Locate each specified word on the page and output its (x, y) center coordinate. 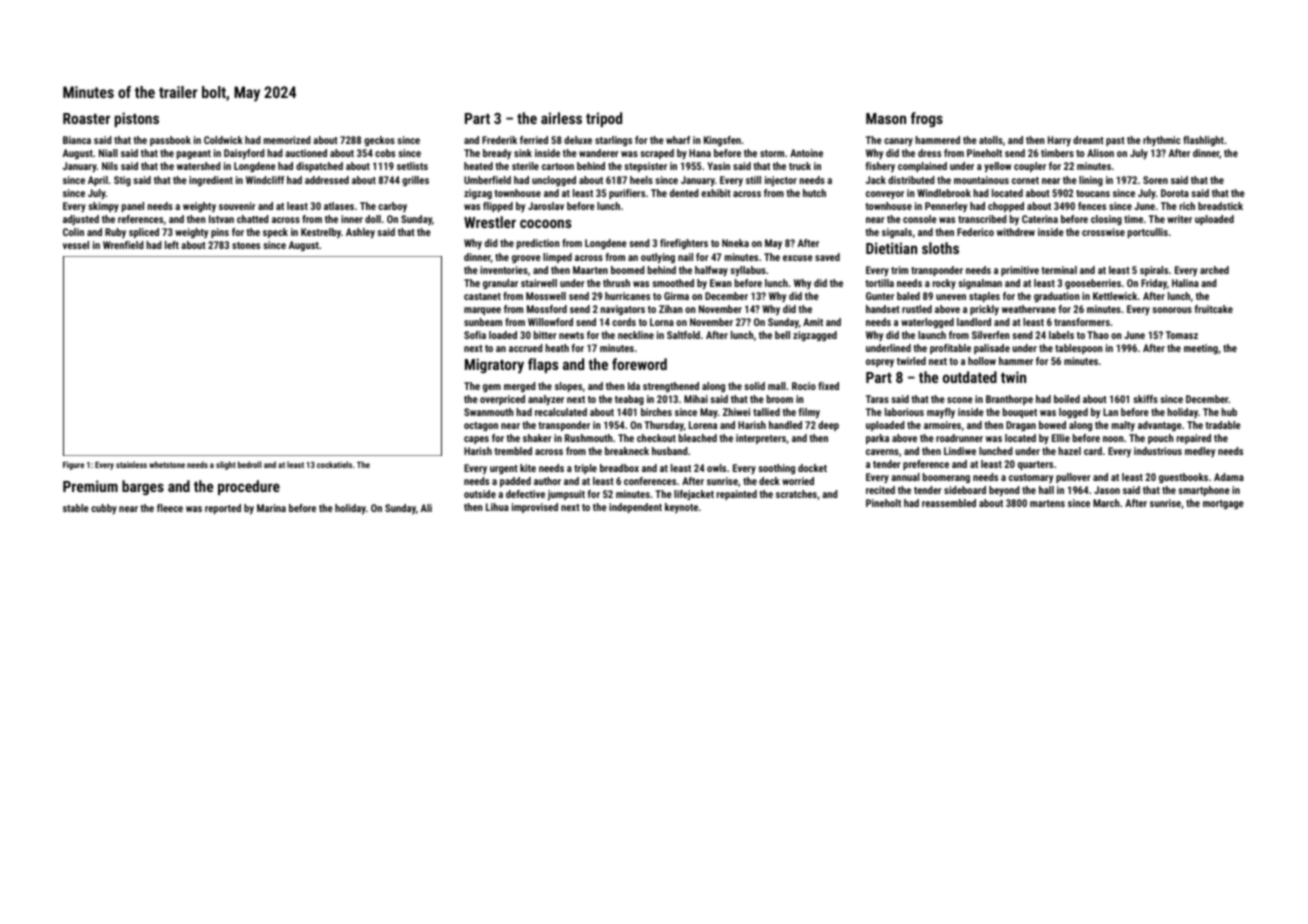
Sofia (475, 335)
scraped (657, 154)
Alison (1100, 153)
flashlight (1203, 141)
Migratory (494, 365)
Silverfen (991, 335)
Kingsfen (722, 141)
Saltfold (683, 335)
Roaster (86, 118)
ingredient (211, 181)
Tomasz (1182, 335)
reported (223, 509)
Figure (73, 465)
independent (635, 508)
